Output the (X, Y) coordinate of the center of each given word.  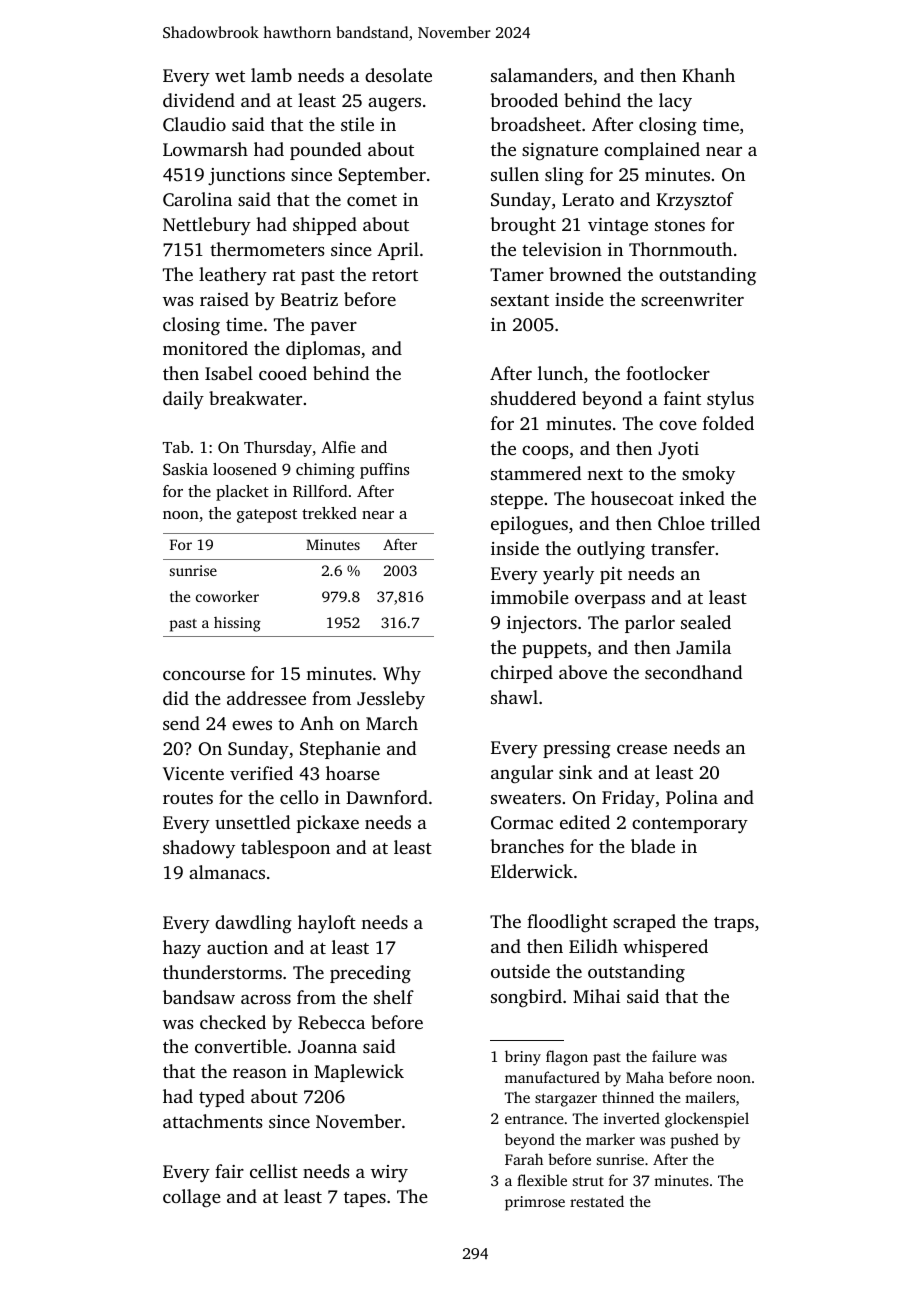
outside (520, 971)
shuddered (533, 398)
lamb (271, 75)
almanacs (227, 872)
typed (222, 1098)
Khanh (708, 75)
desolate (398, 75)
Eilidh (593, 946)
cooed (283, 373)
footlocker (668, 373)
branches (527, 846)
